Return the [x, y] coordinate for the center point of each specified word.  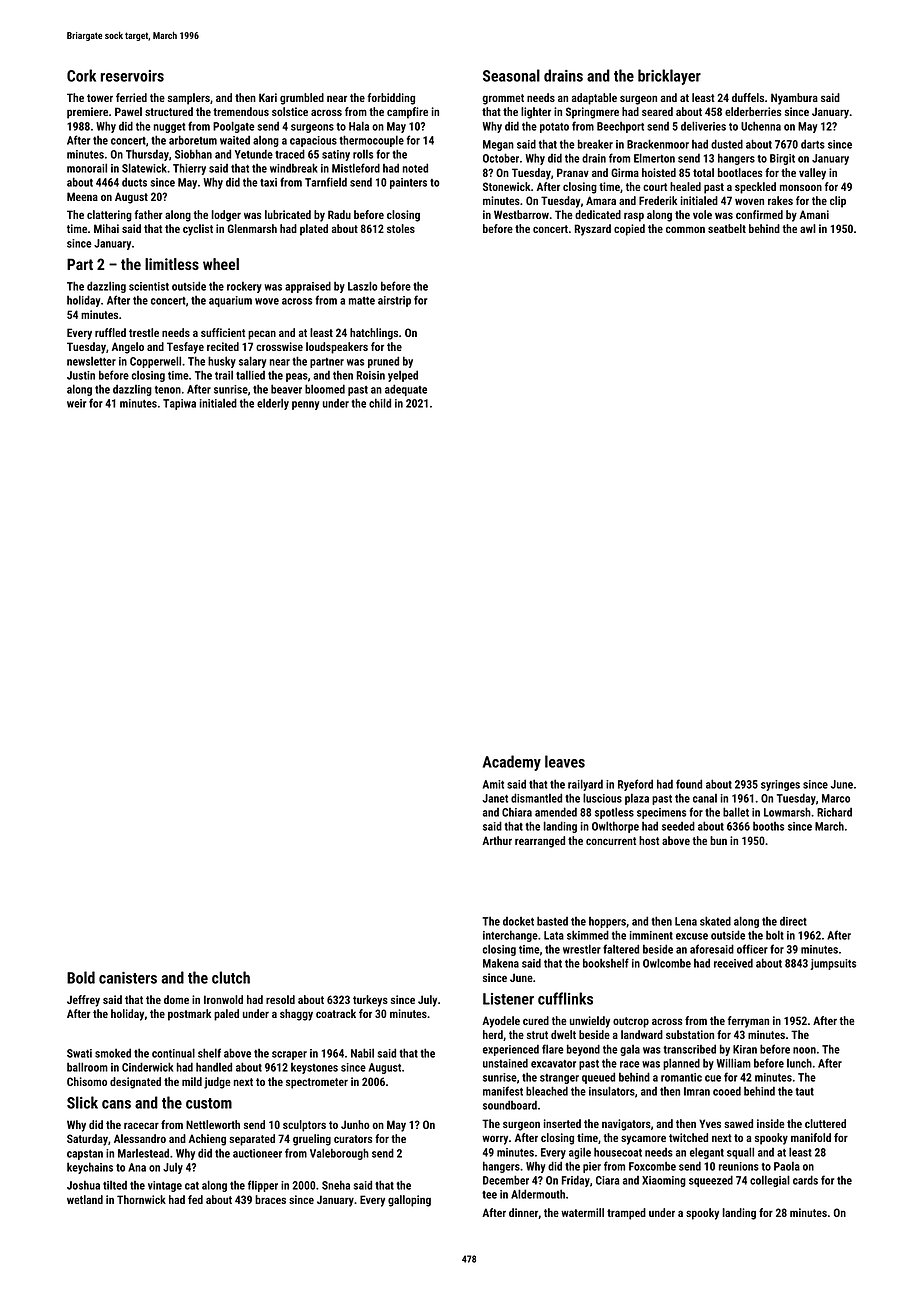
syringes [780, 785]
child [380, 403]
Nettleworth [213, 1124]
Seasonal [511, 75]
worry [495, 1140]
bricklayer [669, 77]
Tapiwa [179, 404]
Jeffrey [83, 1001]
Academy [512, 763]
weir [76, 403]
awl [808, 228]
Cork [81, 75]
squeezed [711, 1181]
